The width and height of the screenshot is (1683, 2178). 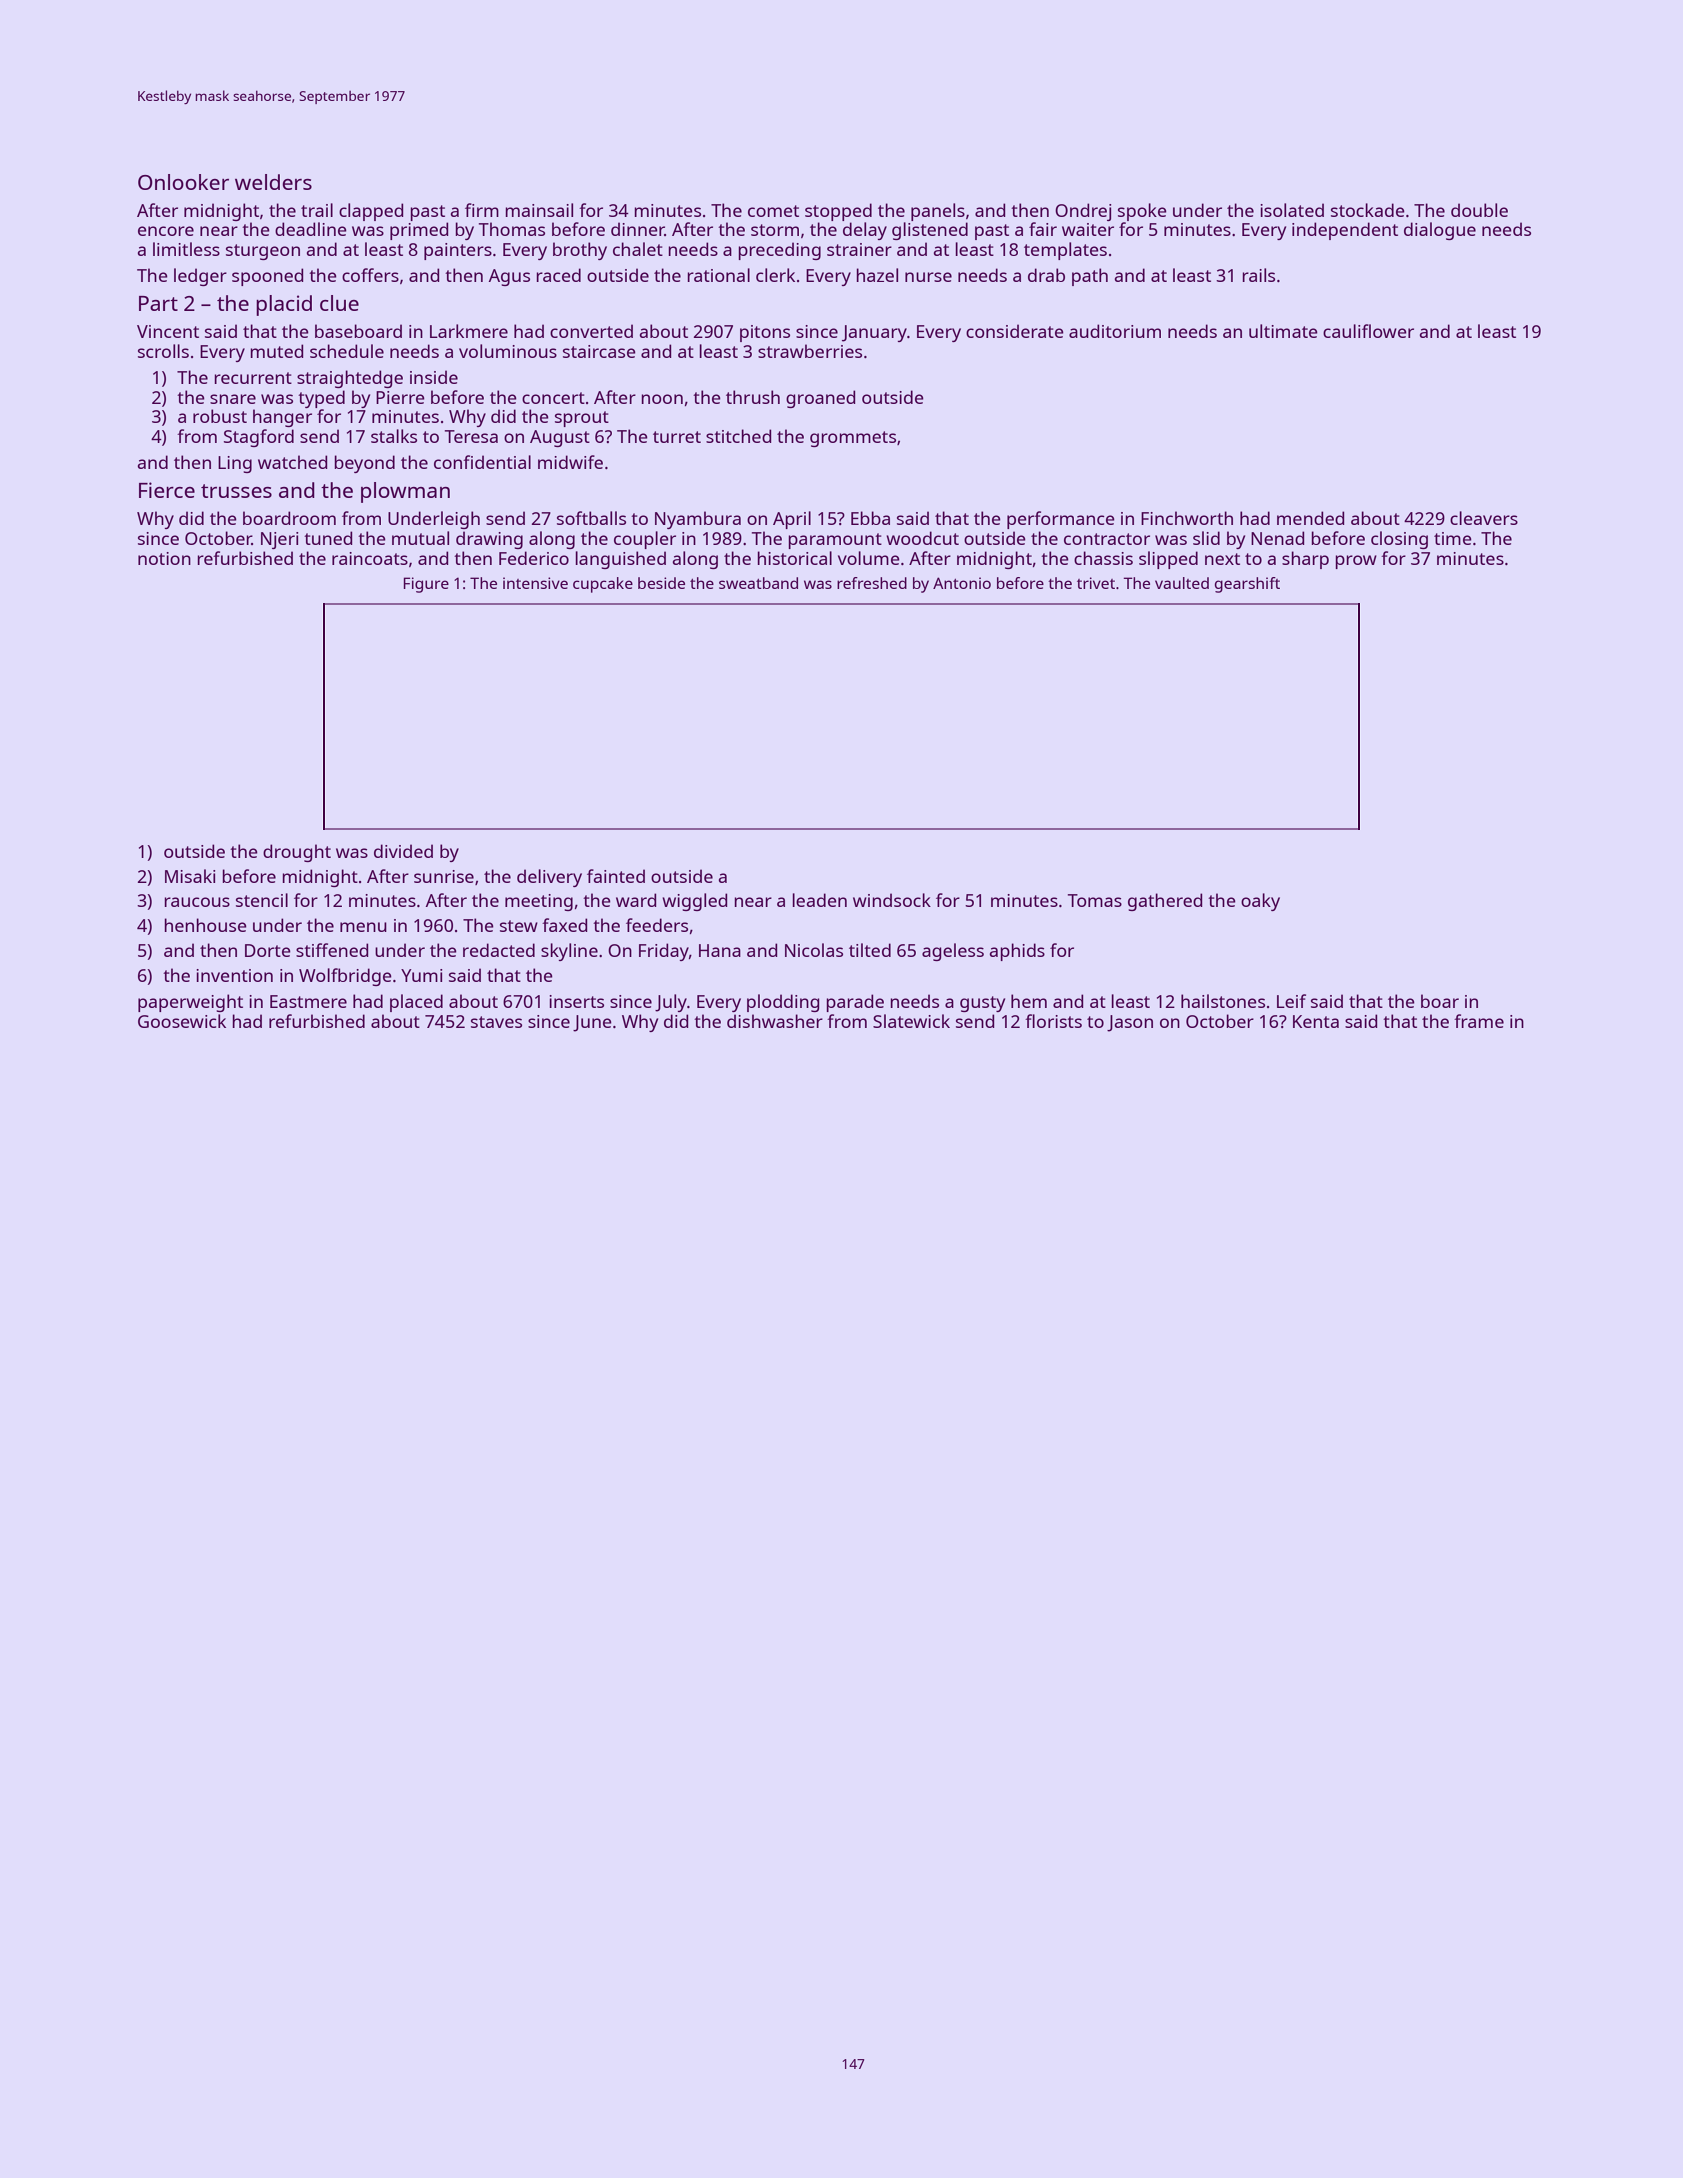 What do you see at coordinates (426, 585) in the screenshot?
I see `Figure` at bounding box center [426, 585].
